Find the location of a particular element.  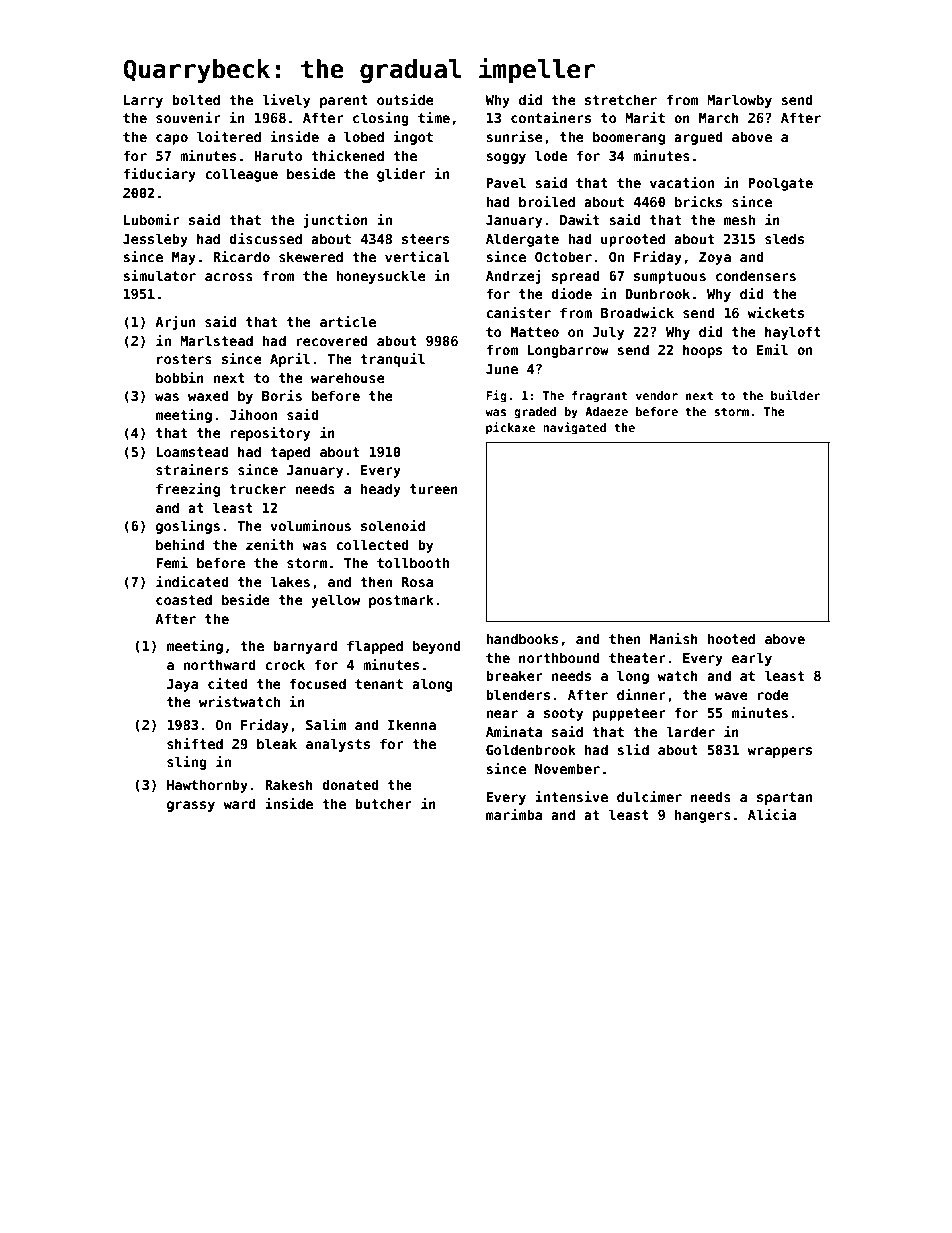

trucker is located at coordinates (257, 488).
